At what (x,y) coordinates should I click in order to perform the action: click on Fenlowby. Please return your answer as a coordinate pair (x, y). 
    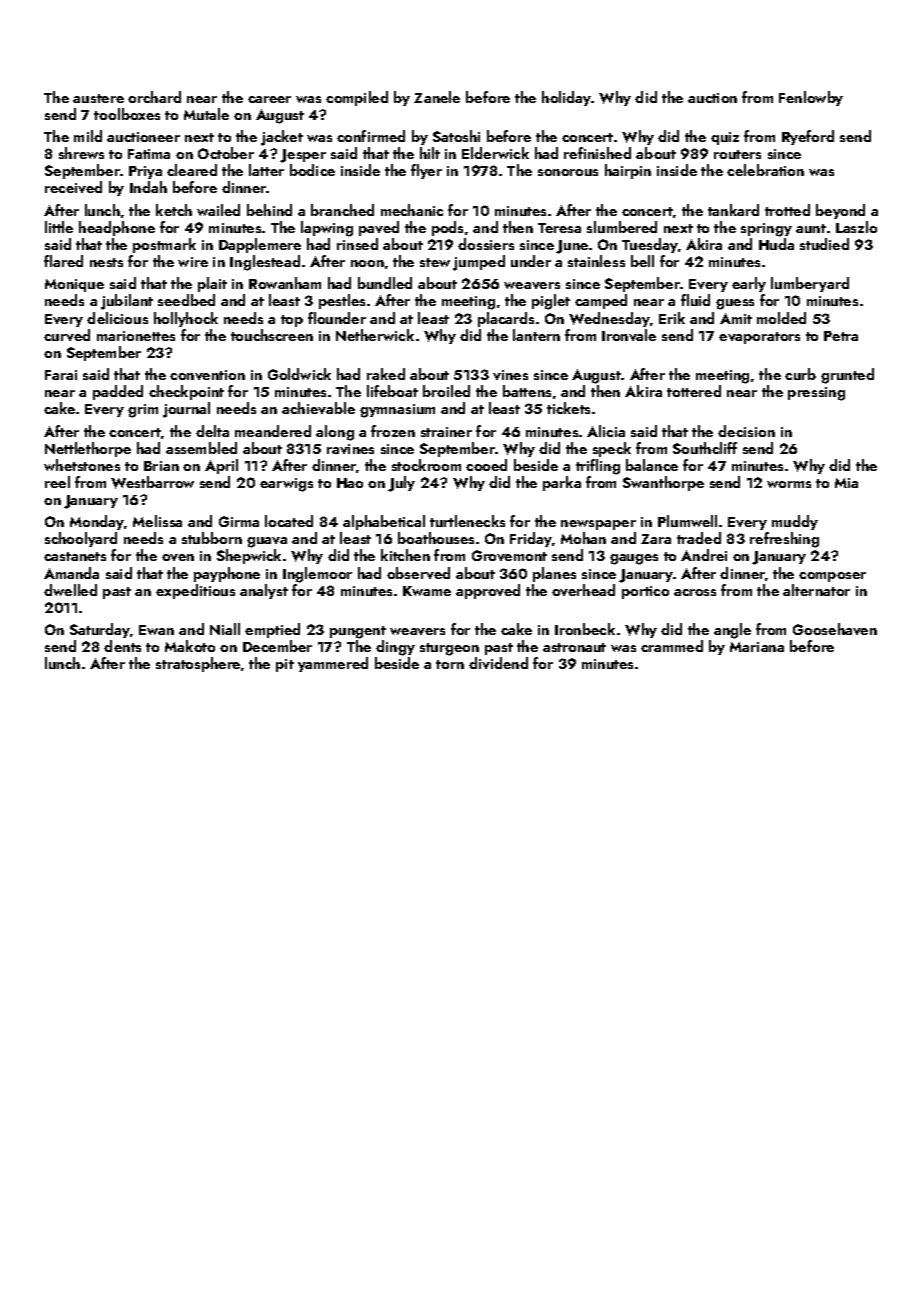
    Looking at the image, I should click on (811, 98).
